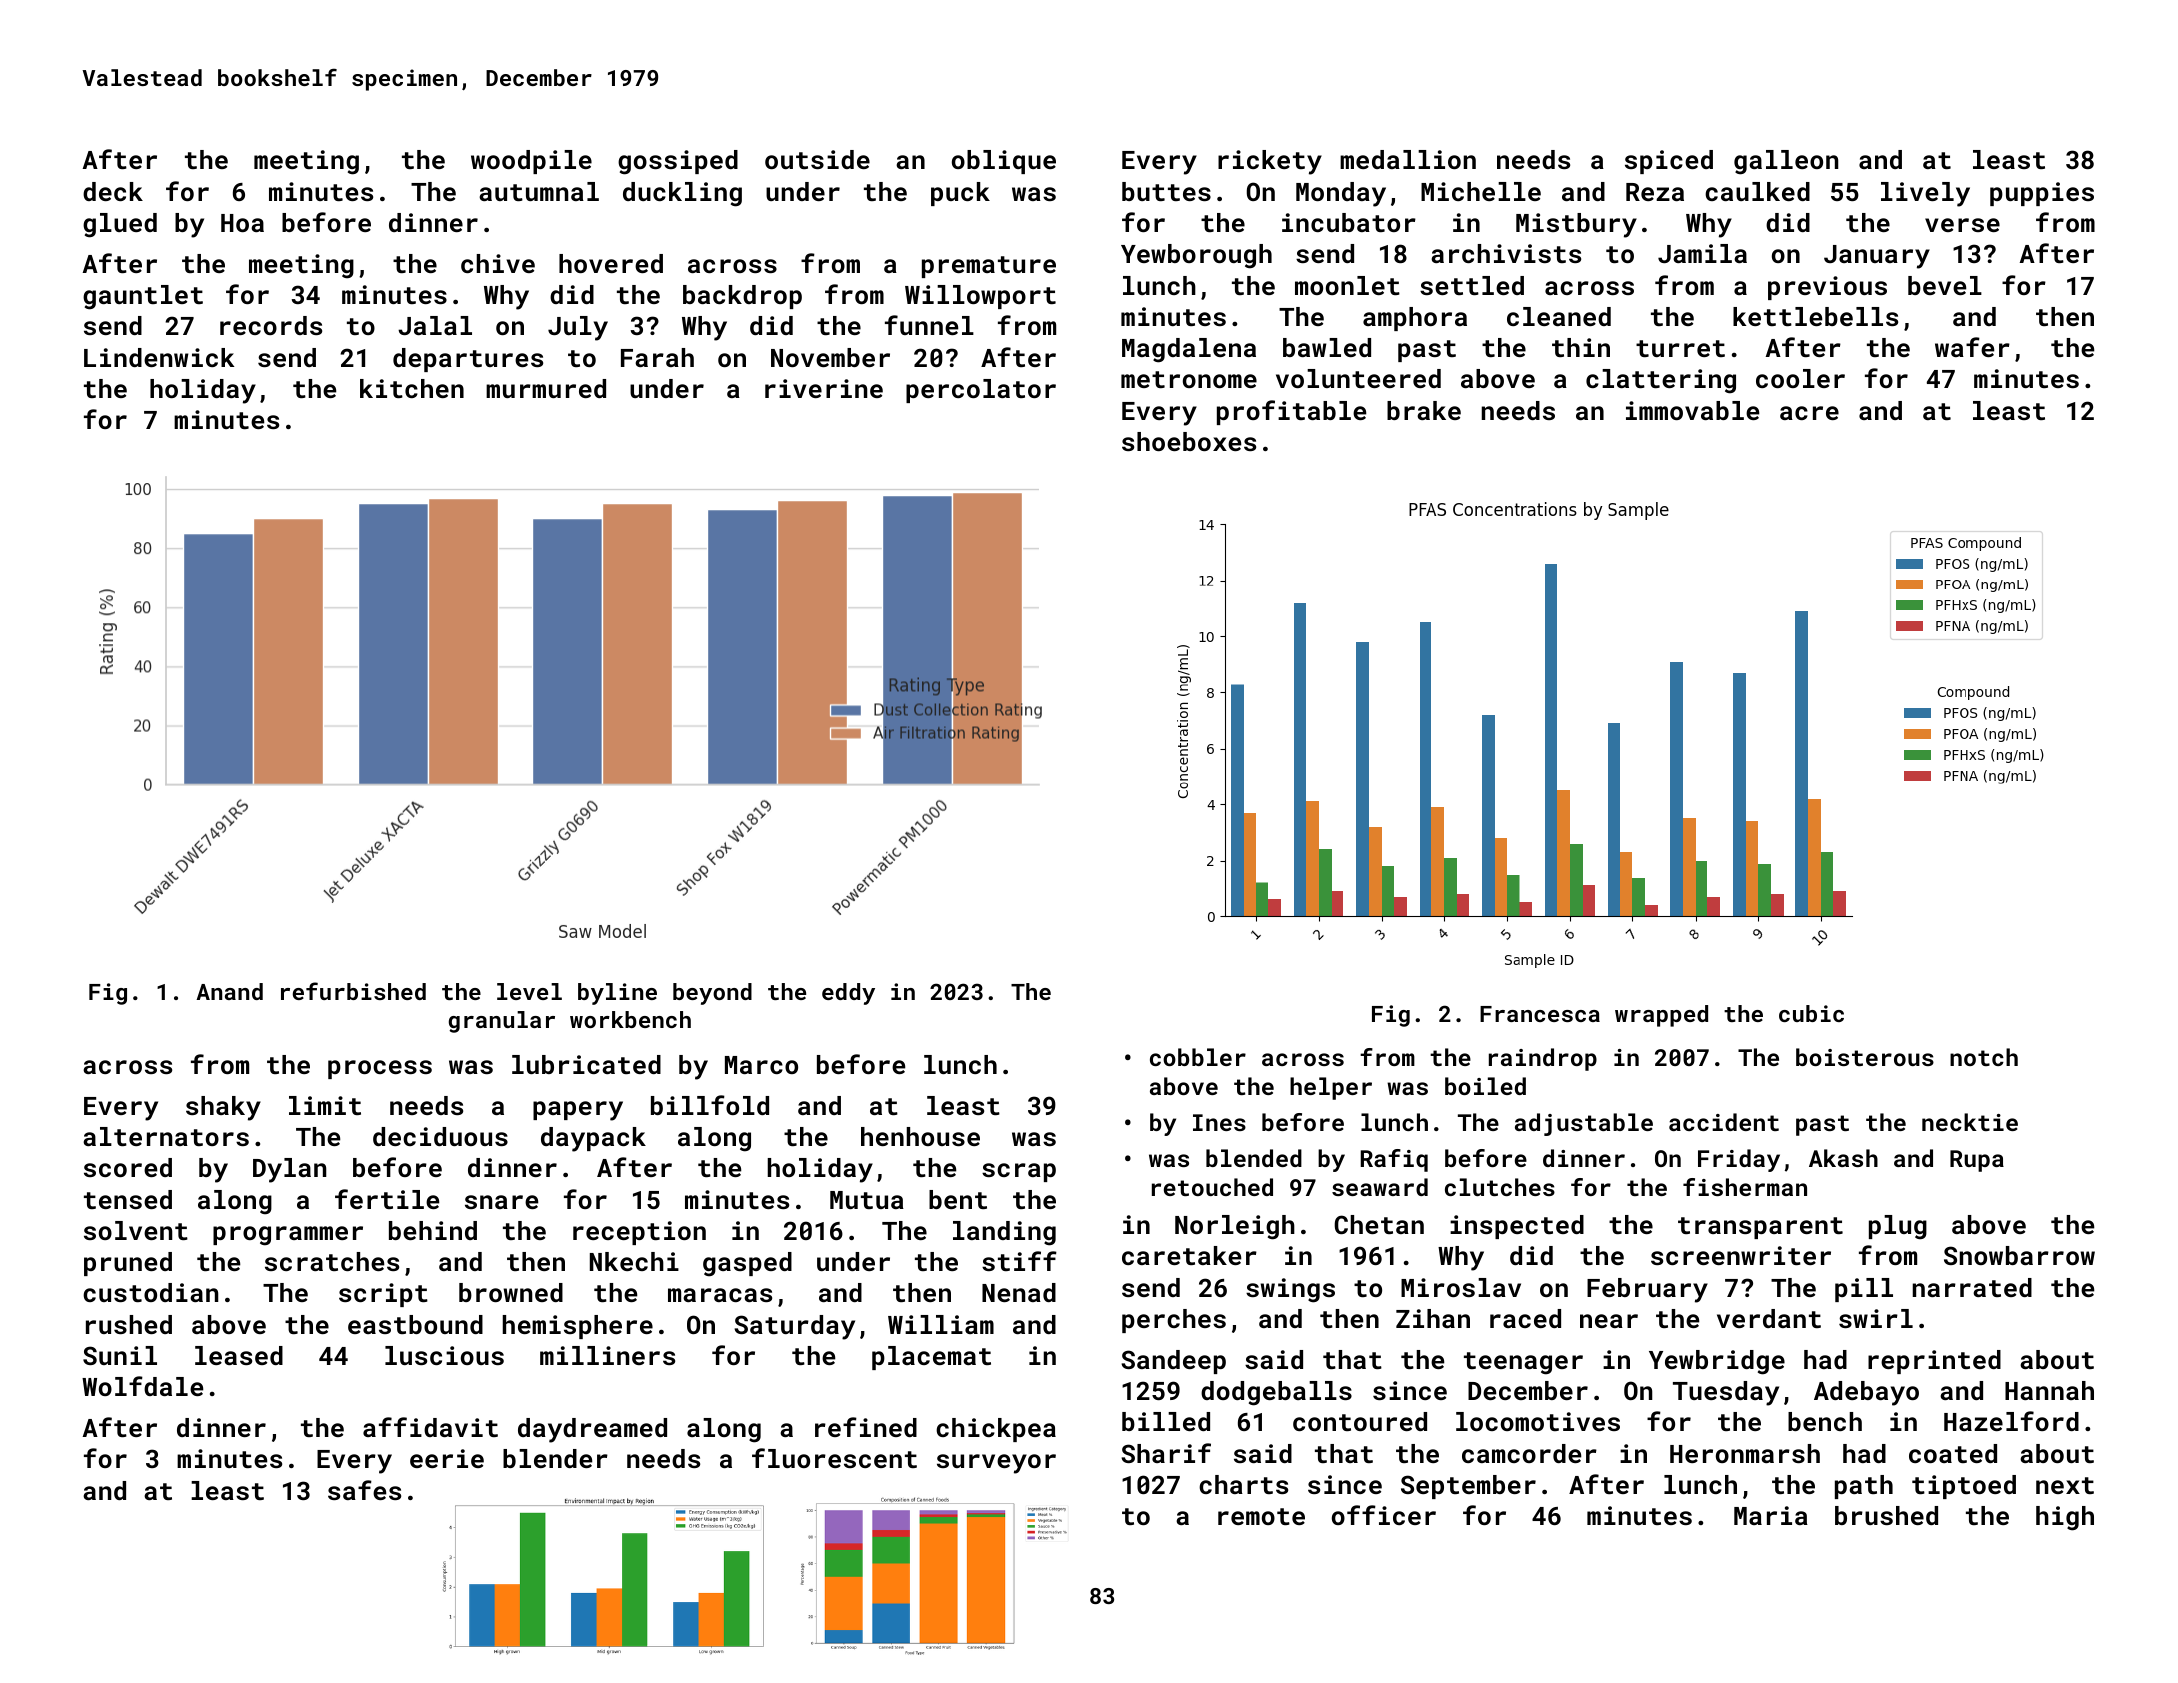 The width and height of the screenshot is (2178, 1683). What do you see at coordinates (1540, 1014) in the screenshot?
I see `Francesca` at bounding box center [1540, 1014].
